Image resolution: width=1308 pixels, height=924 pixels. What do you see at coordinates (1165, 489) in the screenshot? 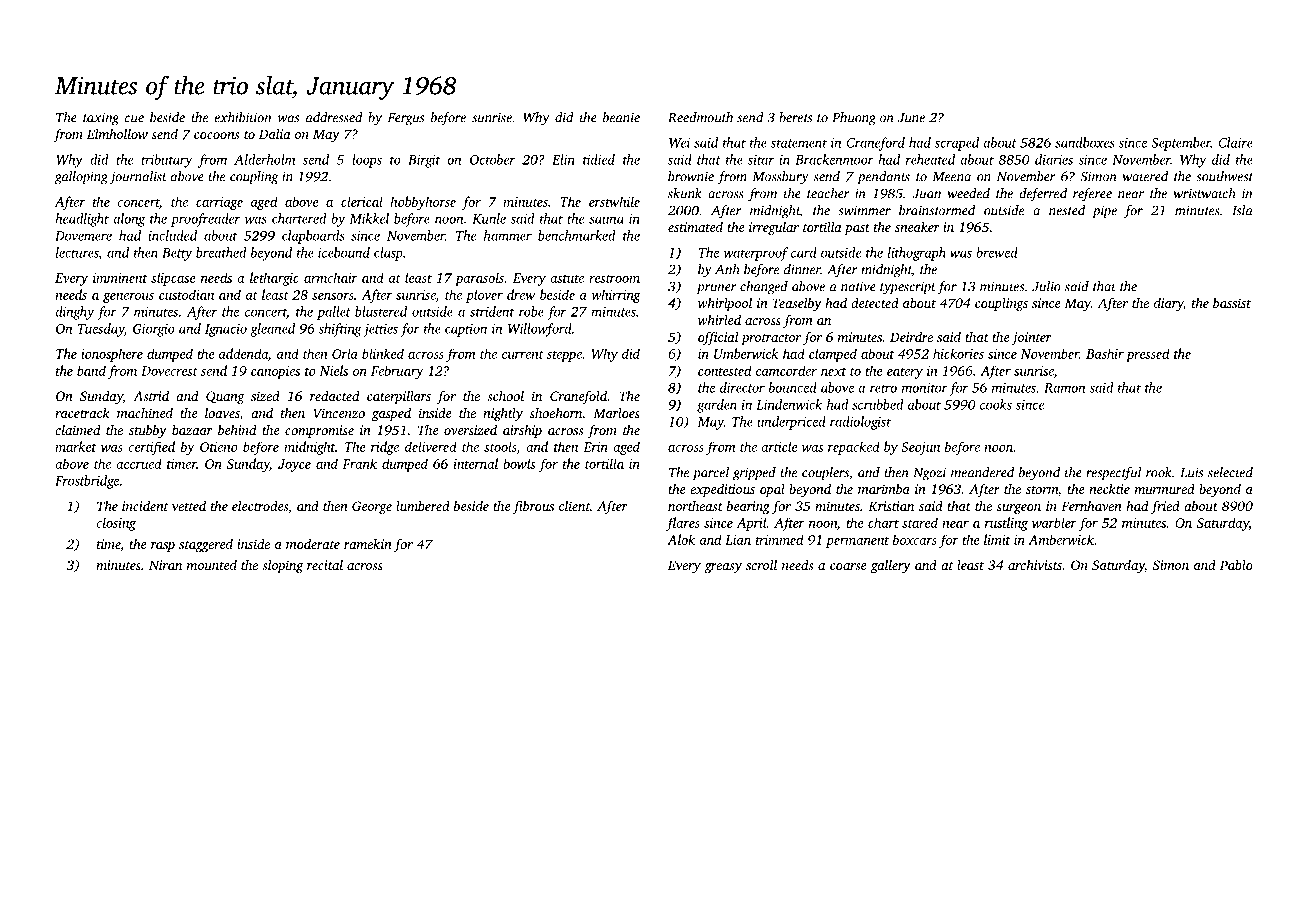
I see `murmured` at bounding box center [1165, 489].
